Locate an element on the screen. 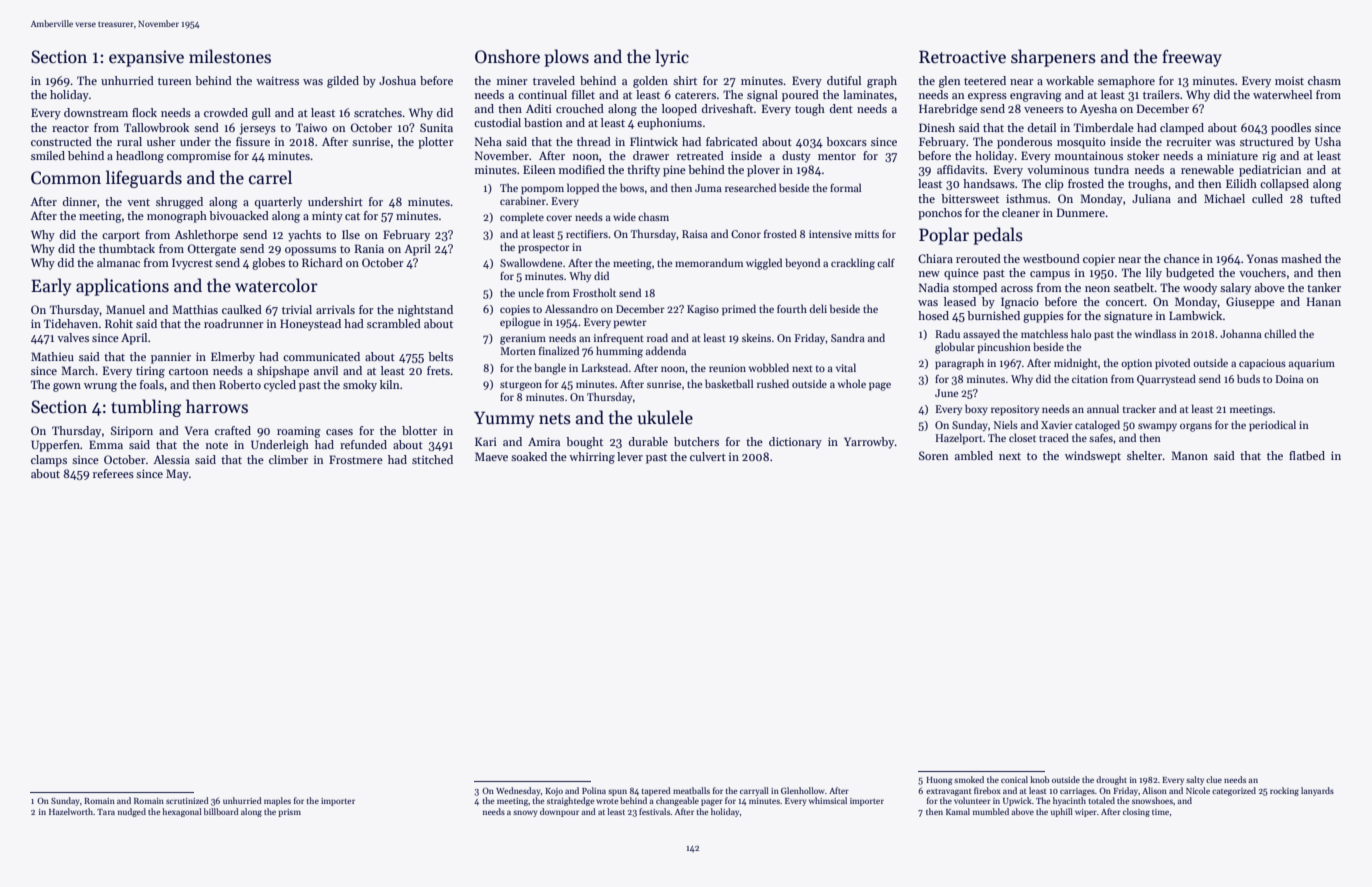 This screenshot has width=1372, height=887. Frostholt is located at coordinates (594, 292).
